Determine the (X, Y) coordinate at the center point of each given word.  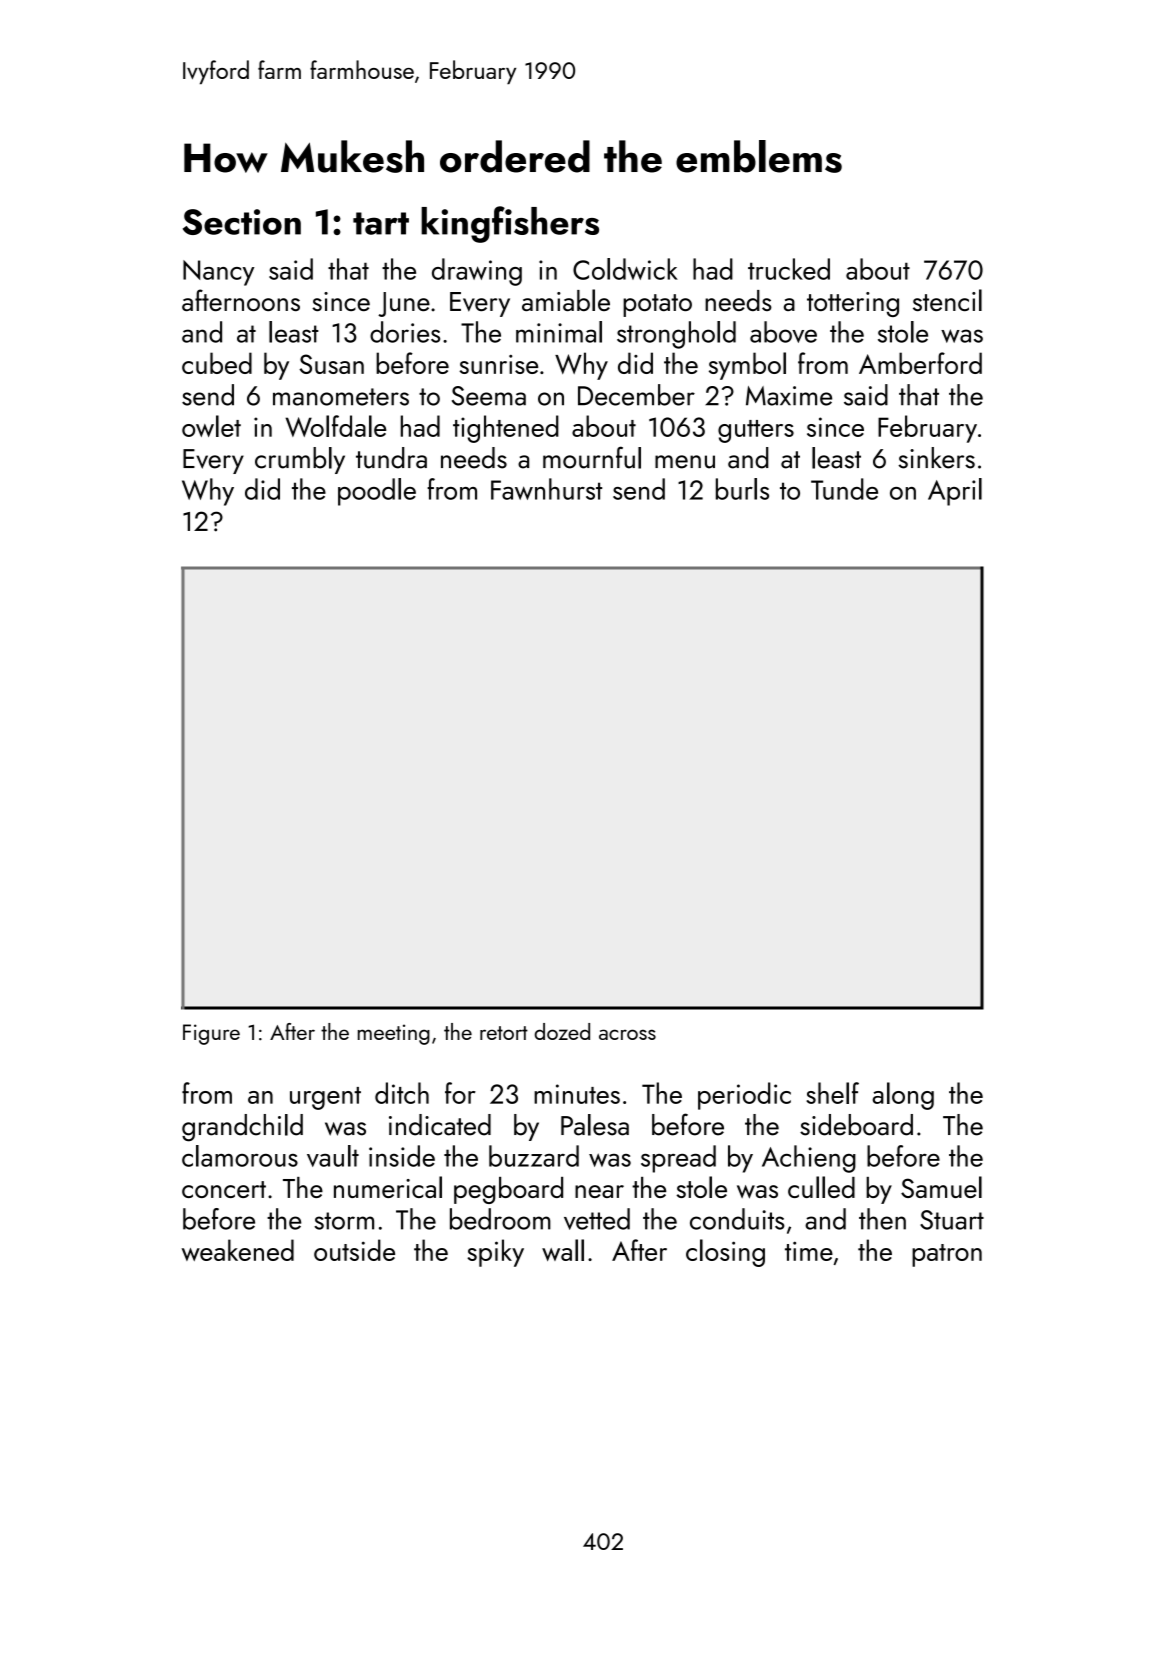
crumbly (300, 460)
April (955, 492)
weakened (238, 1250)
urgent (325, 1098)
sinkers (936, 458)
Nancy (218, 273)
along (903, 1096)
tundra (391, 458)
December (636, 395)
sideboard (856, 1125)
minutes (577, 1094)
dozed (562, 1031)
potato (657, 305)
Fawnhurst (546, 489)
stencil (947, 300)
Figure (211, 1034)
